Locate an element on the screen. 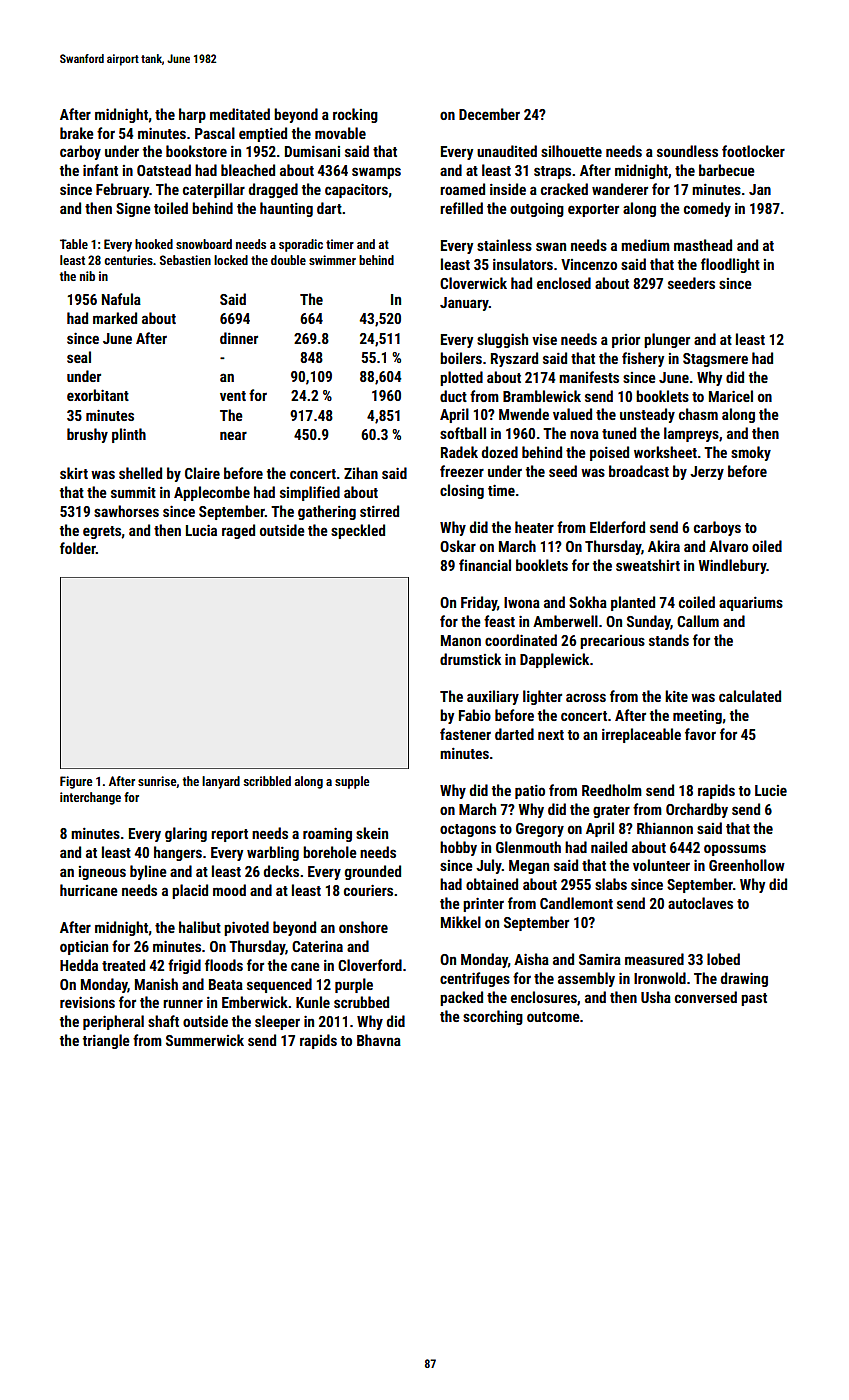  report is located at coordinates (229, 835).
